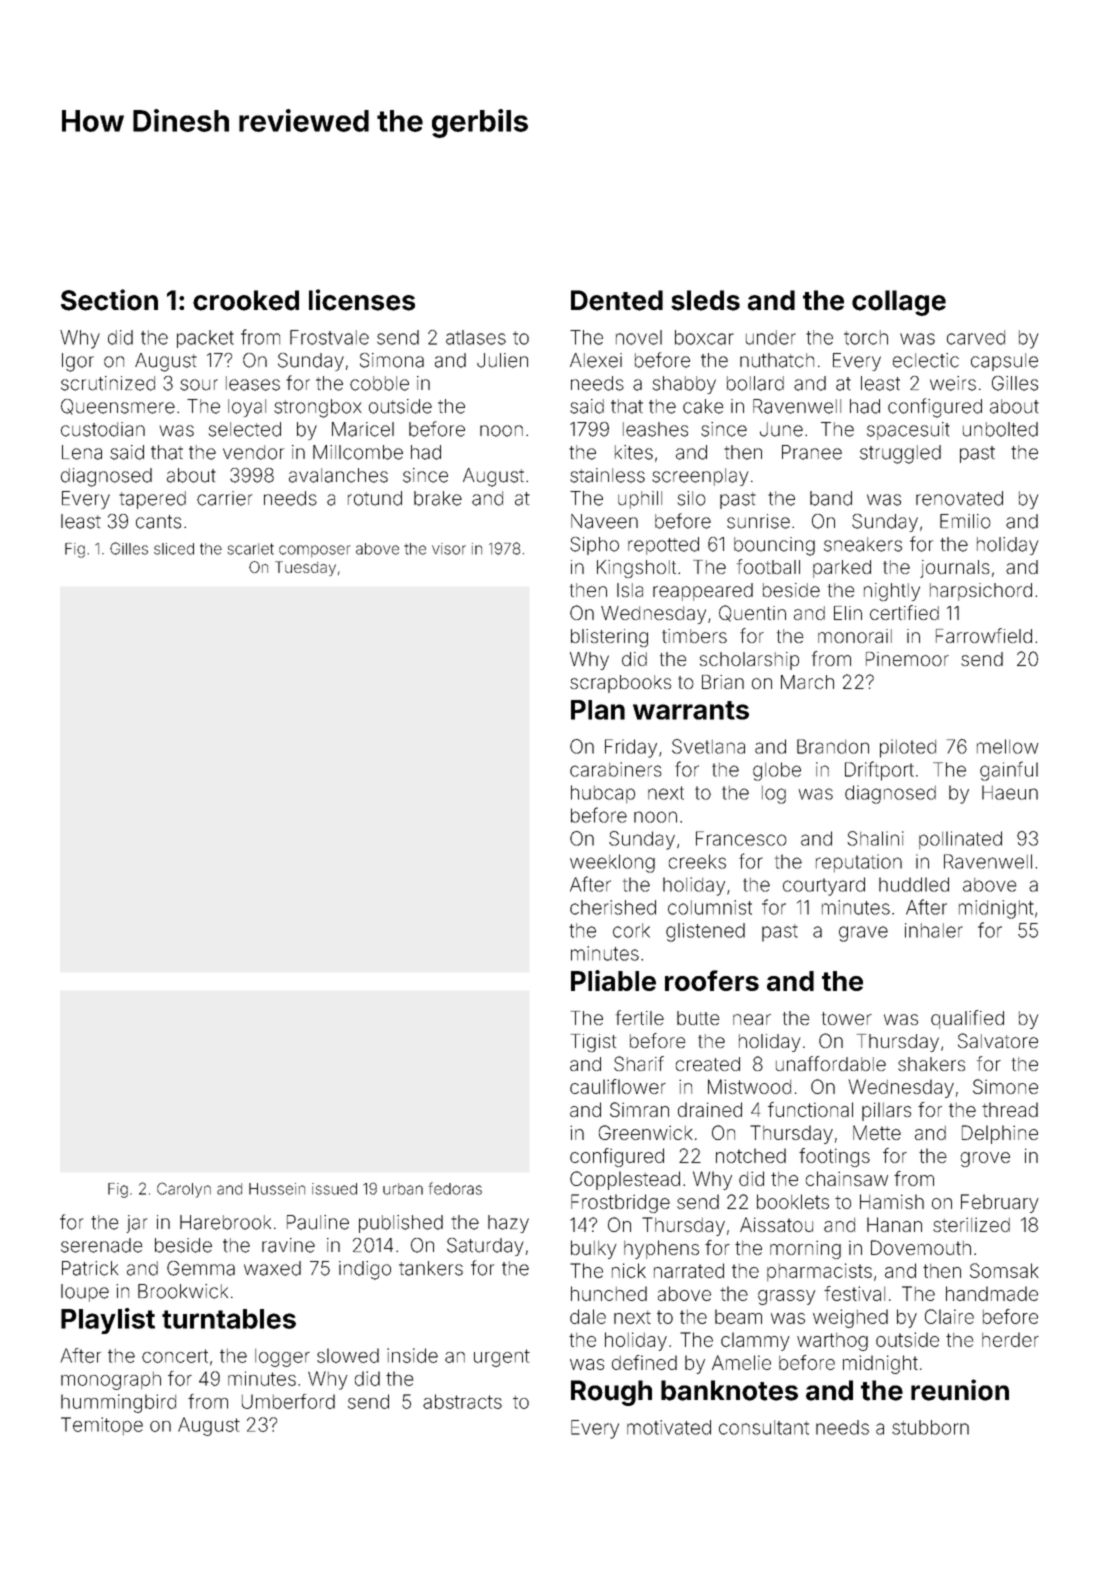  Describe the element at coordinates (462, 1401) in the document. I see `abstracts` at that location.
